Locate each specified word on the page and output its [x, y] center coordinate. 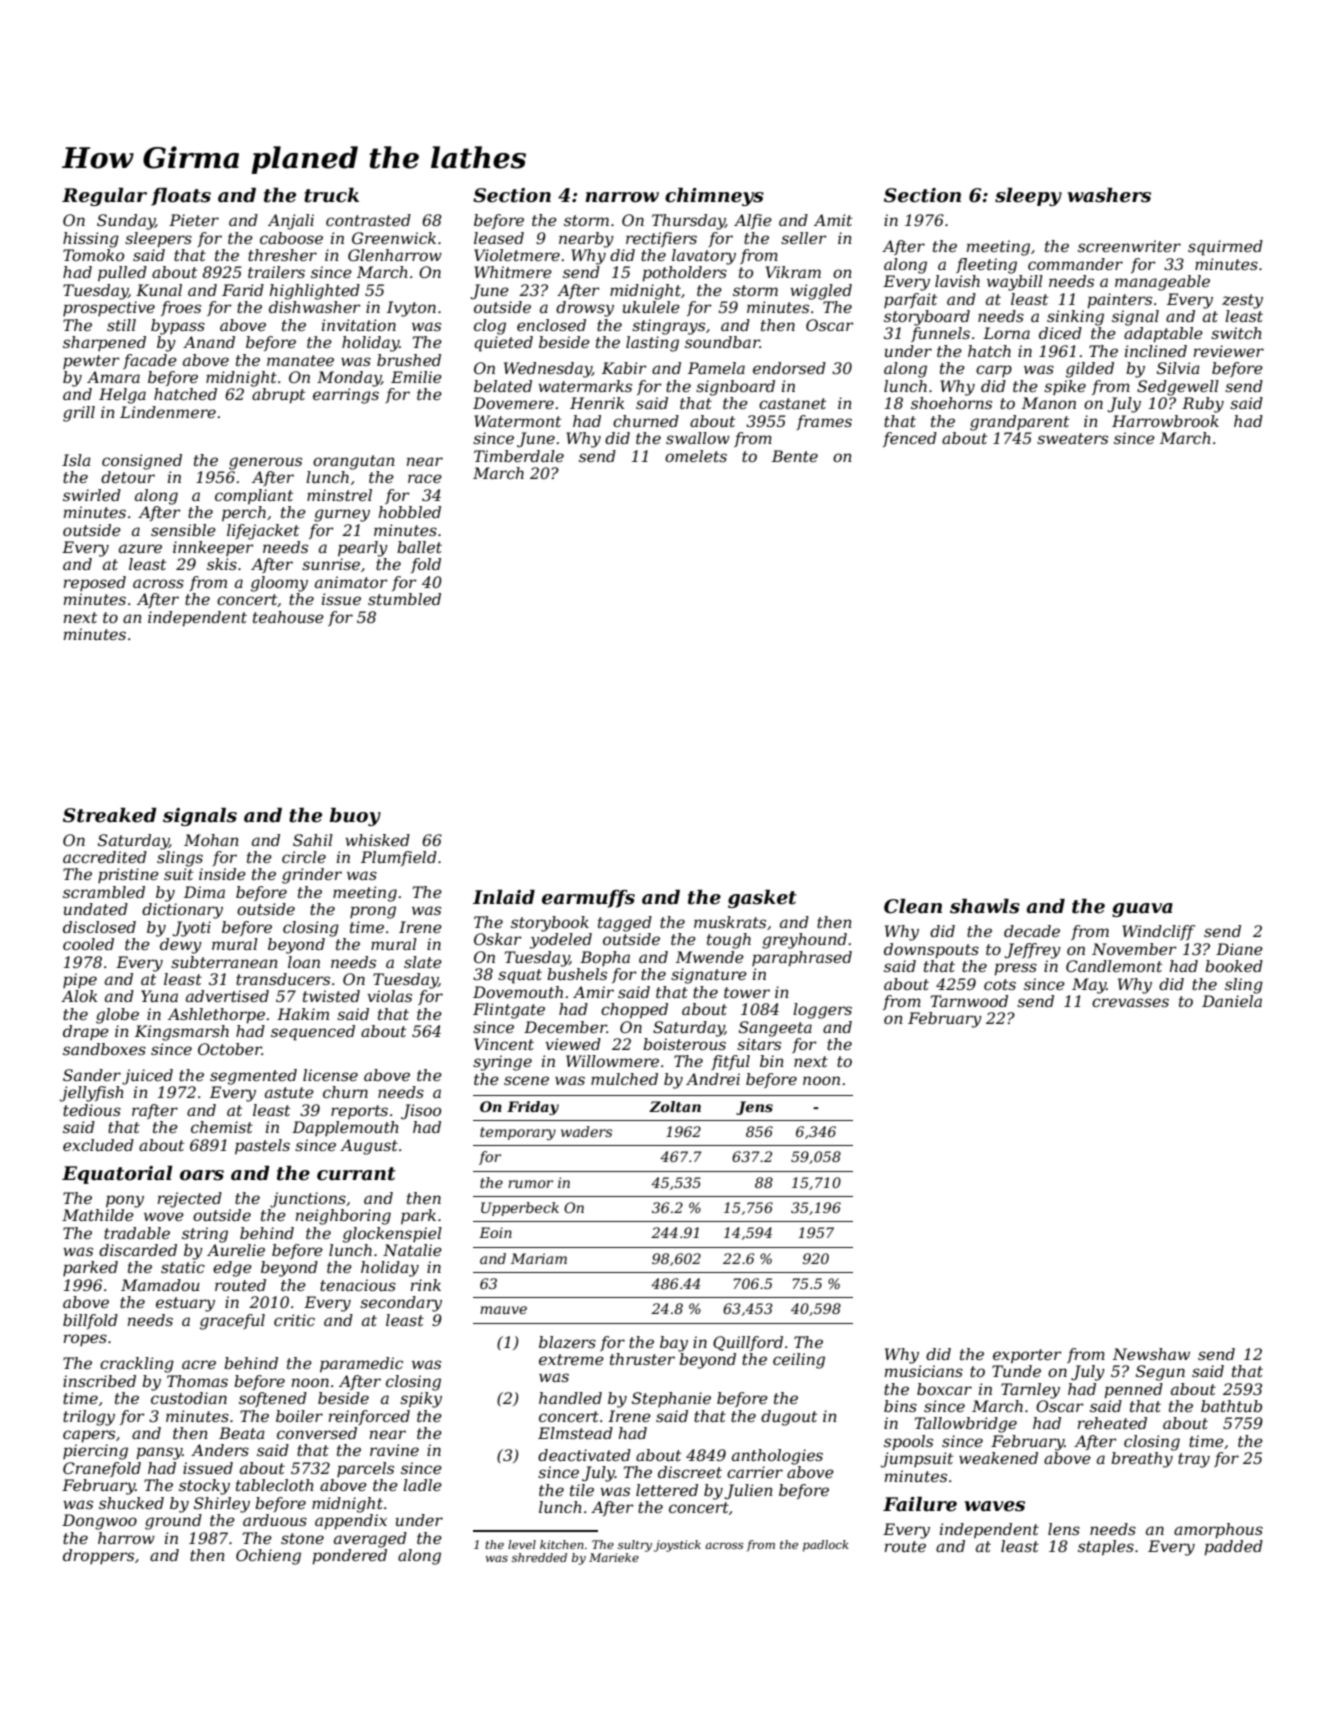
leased [499, 238]
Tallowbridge [966, 1425]
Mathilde [98, 1215]
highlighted [315, 292]
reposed [95, 583]
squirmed [1225, 248]
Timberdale [519, 456]
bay [674, 1344]
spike [1065, 387]
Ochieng [268, 1557]
